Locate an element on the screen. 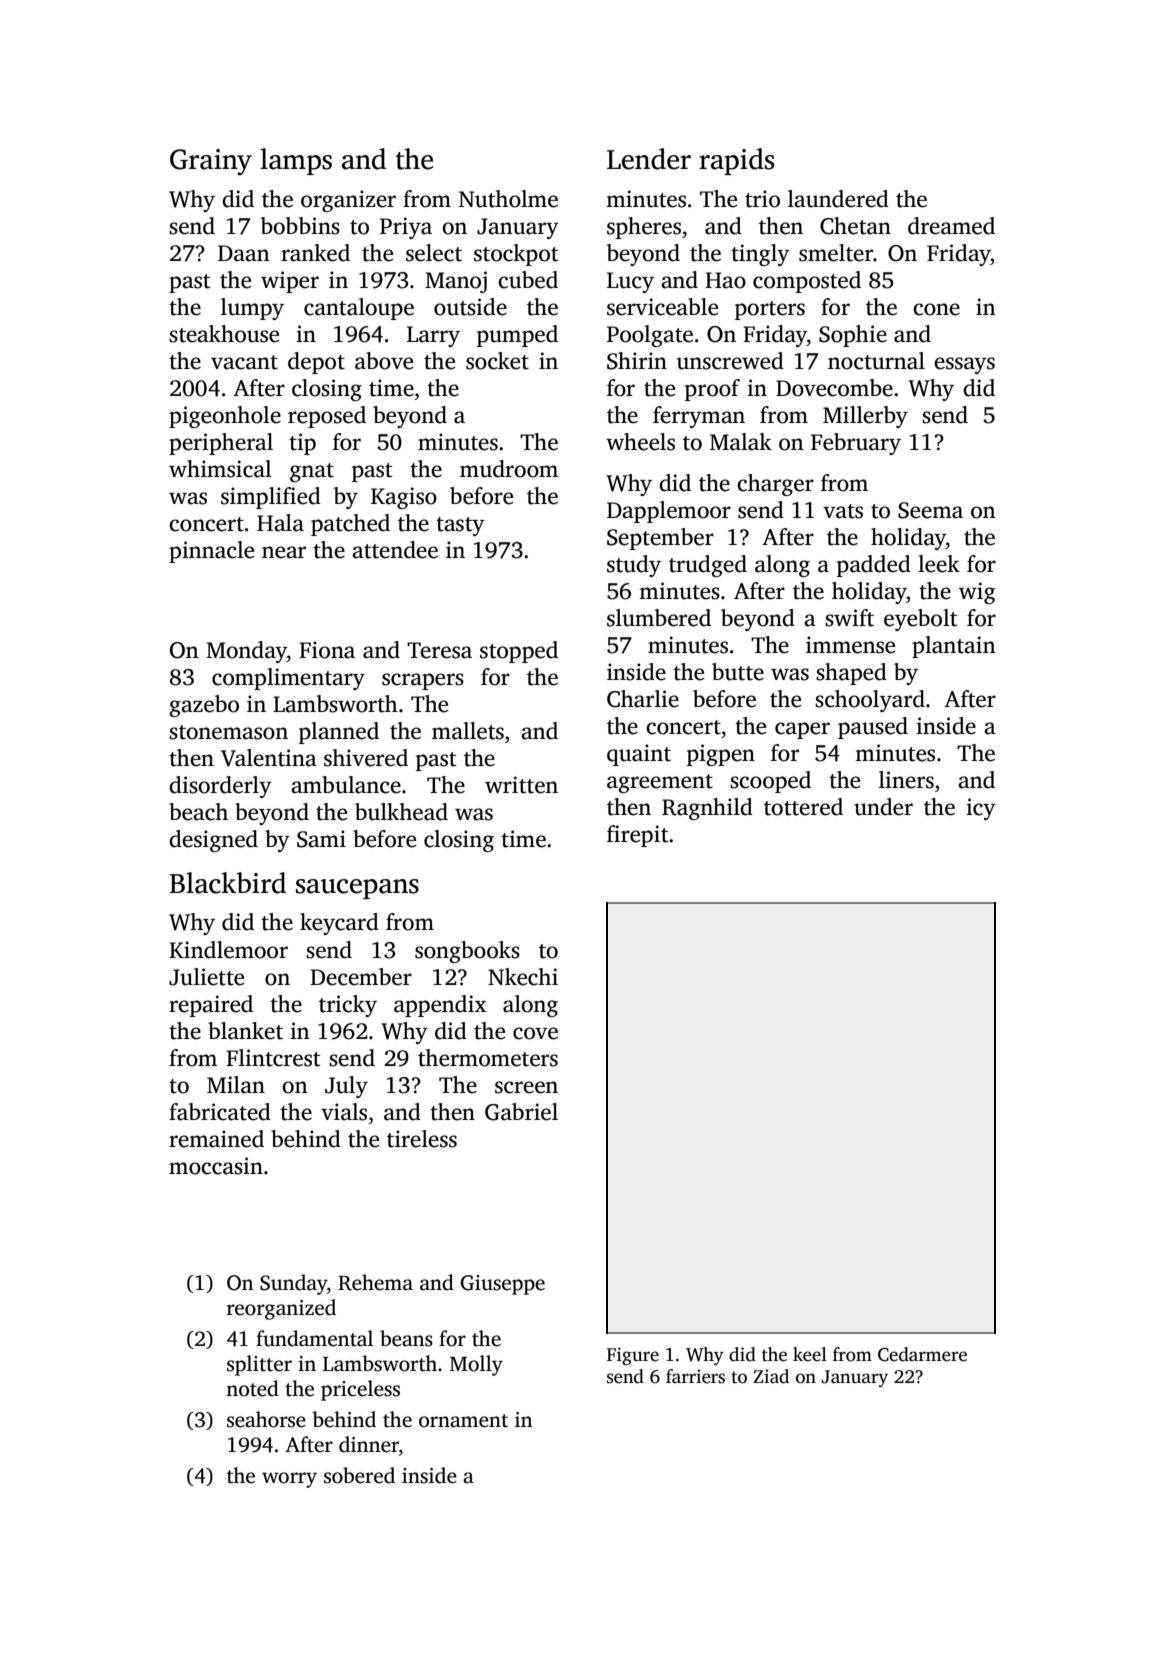 The height and width of the screenshot is (1654, 1165). noted is located at coordinates (252, 1388).
